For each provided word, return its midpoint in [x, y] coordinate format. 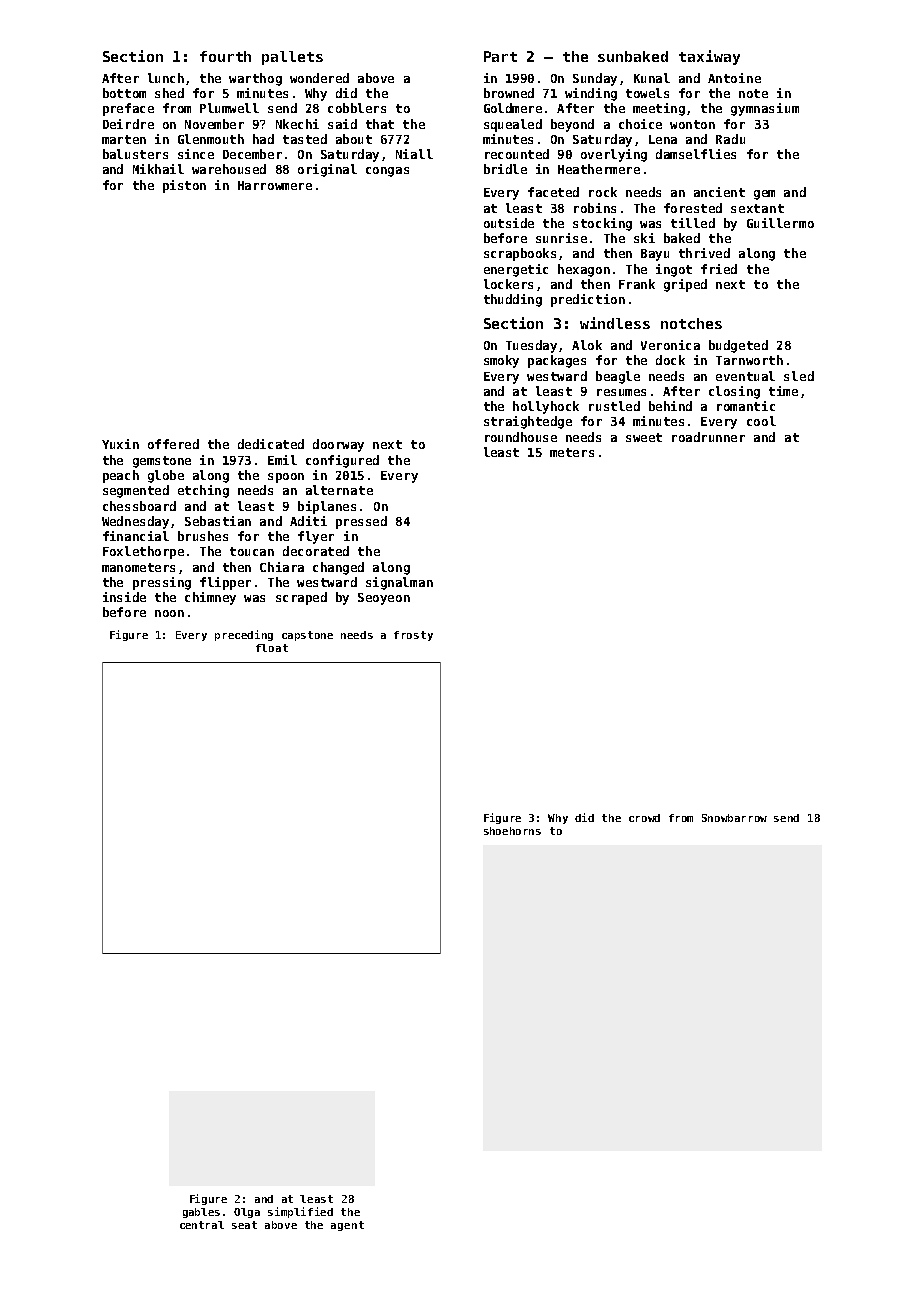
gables [201, 1213]
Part [500, 56]
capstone [307, 636]
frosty [413, 636]
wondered [319, 78]
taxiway [709, 57]
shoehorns [512, 831]
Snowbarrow [734, 818]
